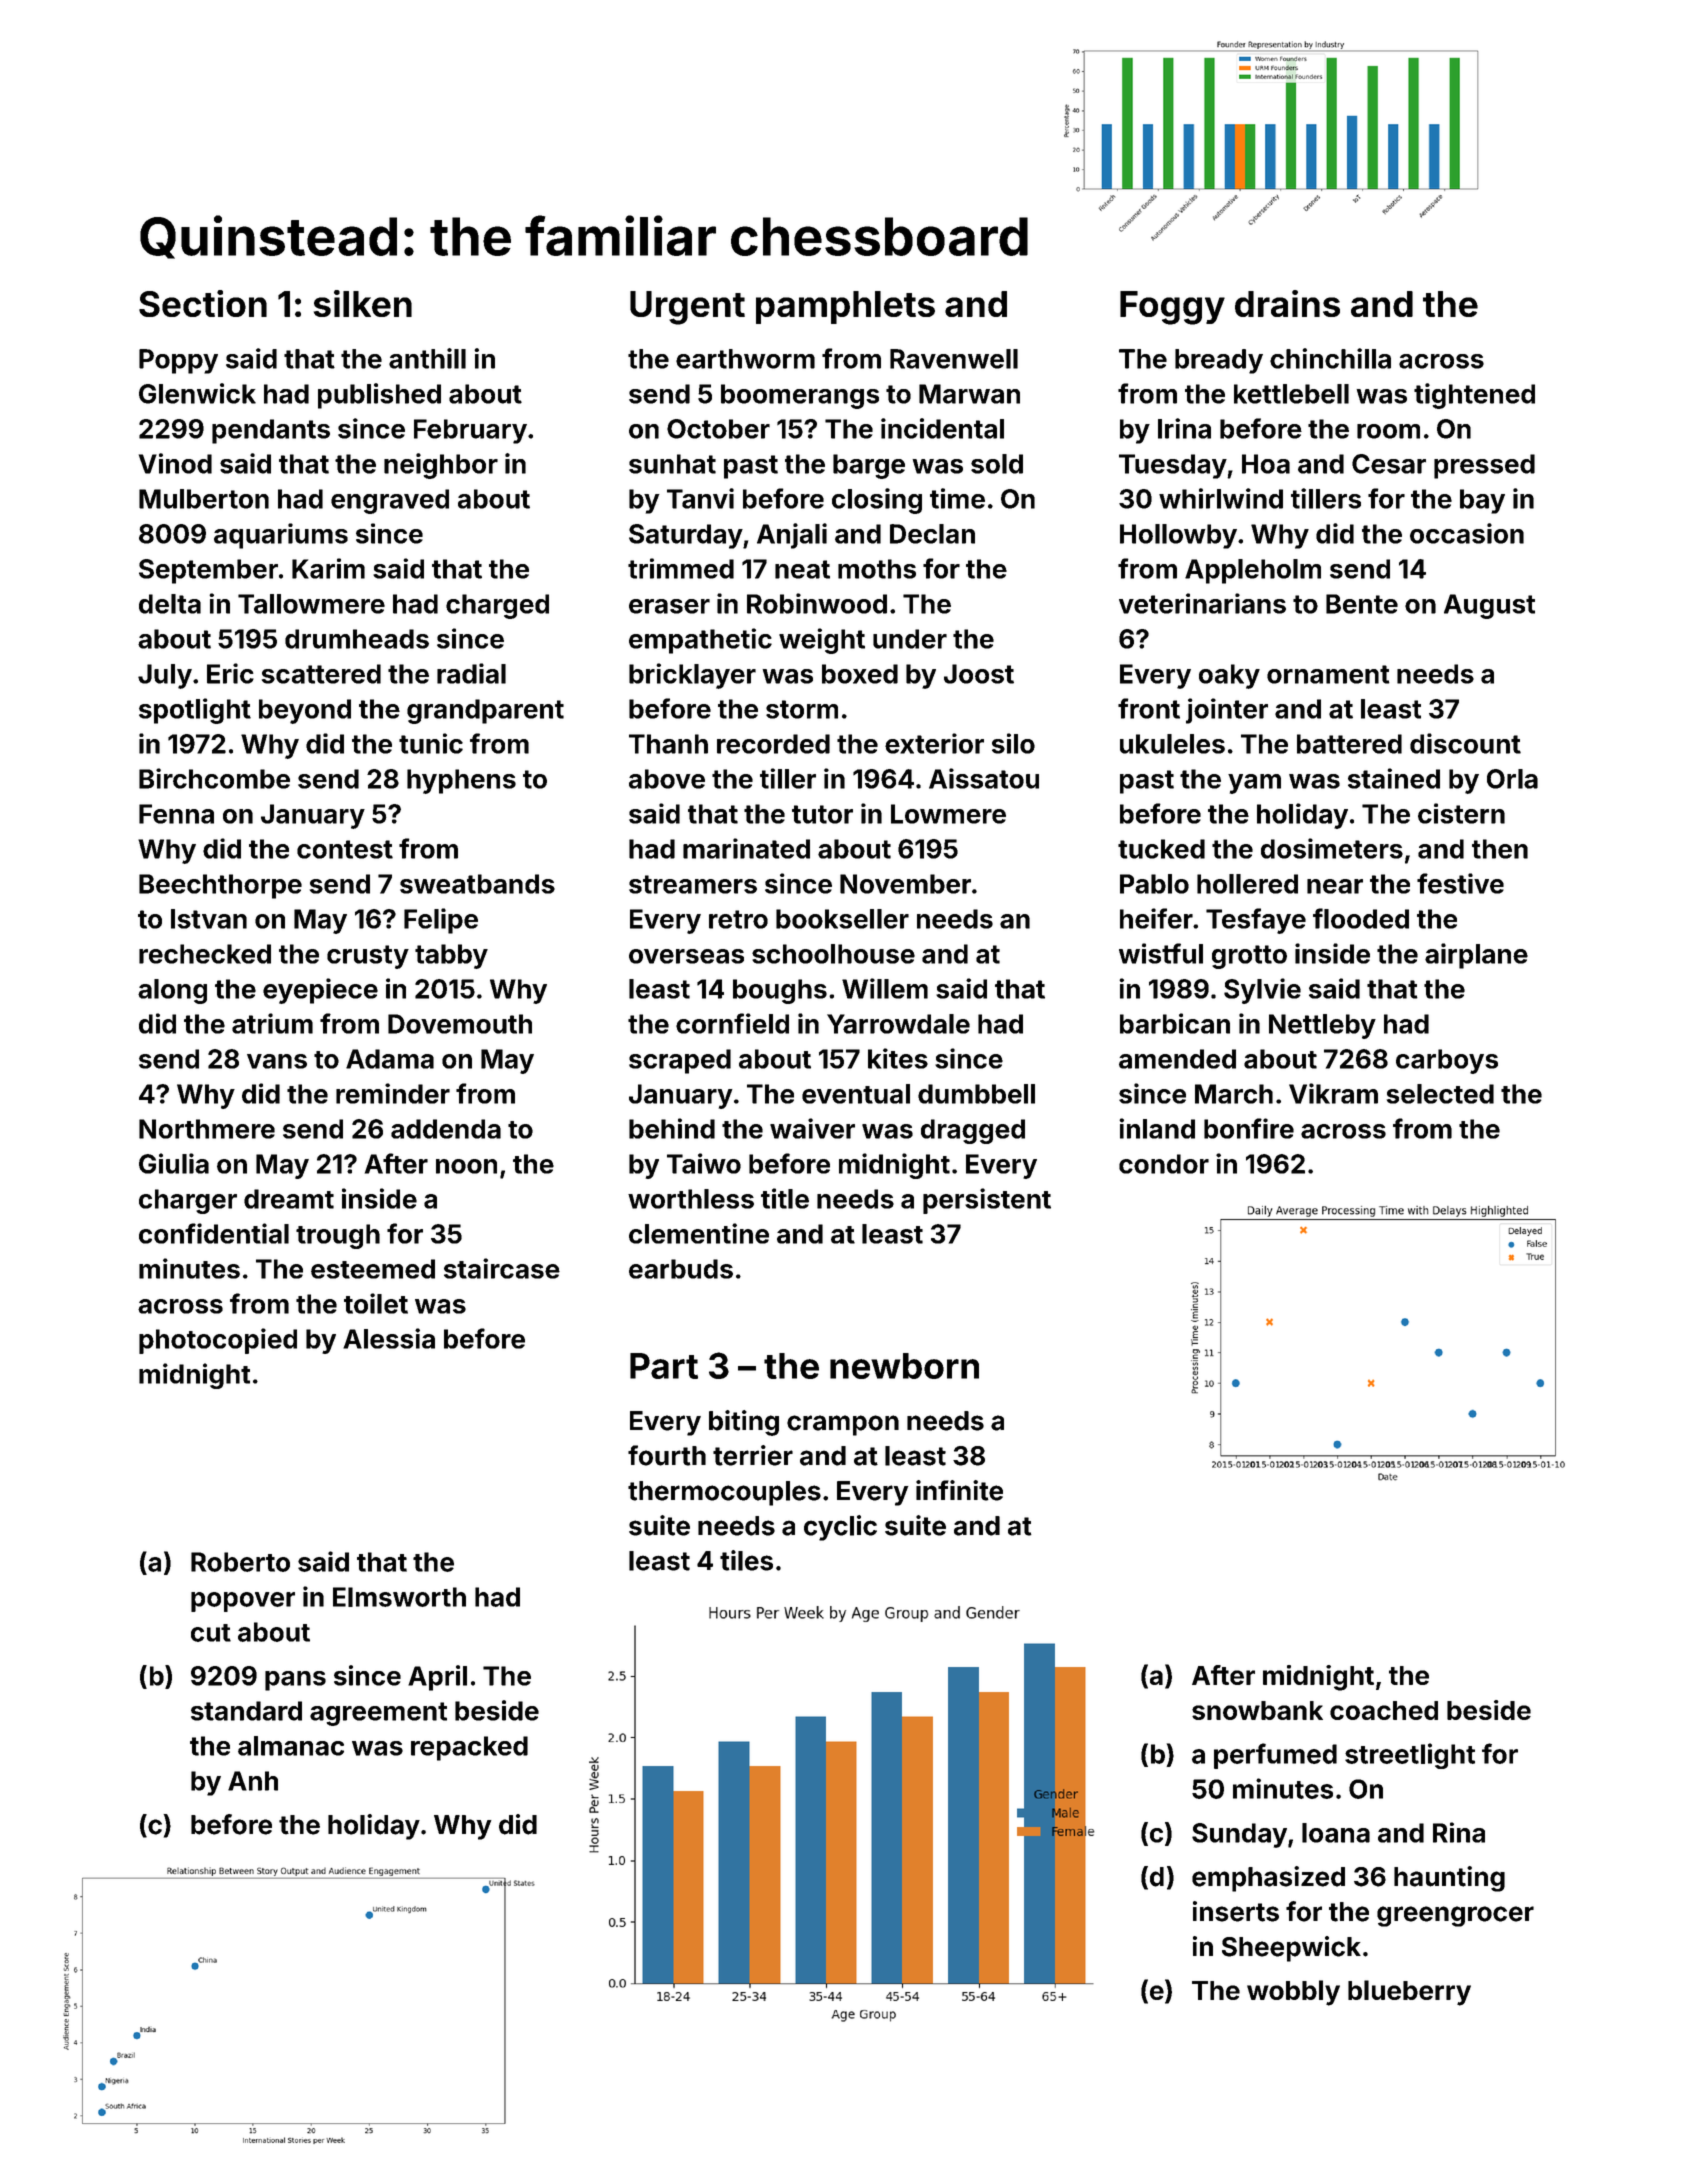 This screenshot has height=2178, width=1683. What do you see at coordinates (1175, 1023) in the screenshot?
I see `barbican` at bounding box center [1175, 1023].
